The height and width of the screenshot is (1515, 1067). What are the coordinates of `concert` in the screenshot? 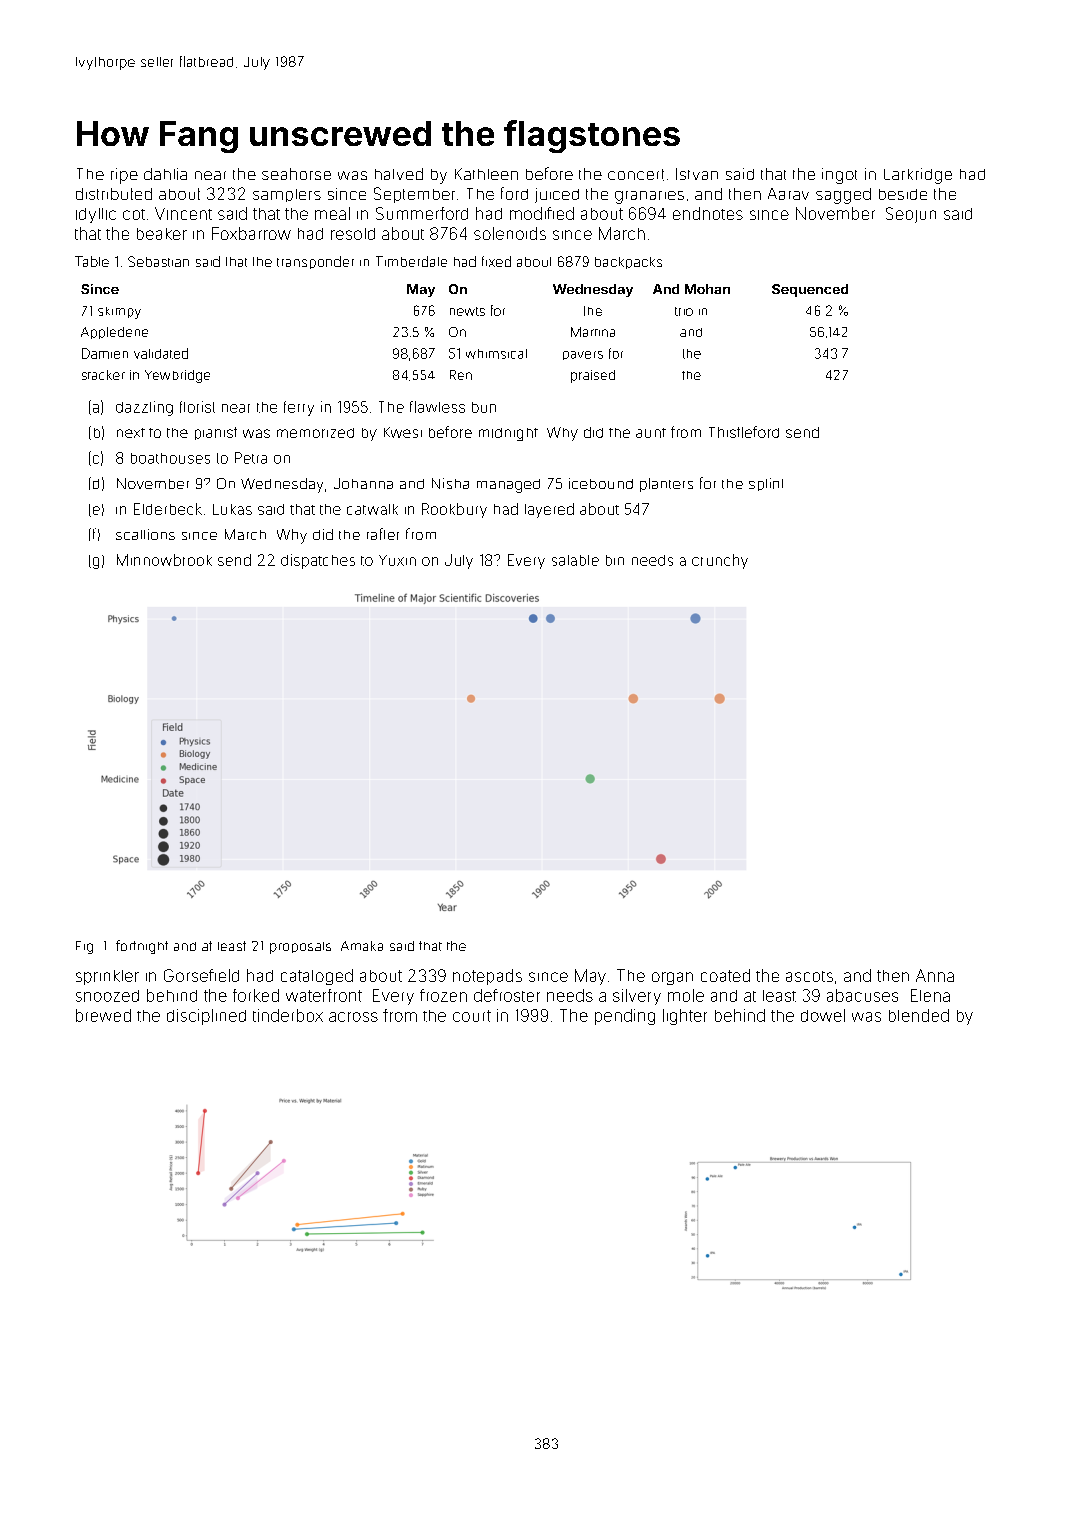 It's located at (636, 175).
